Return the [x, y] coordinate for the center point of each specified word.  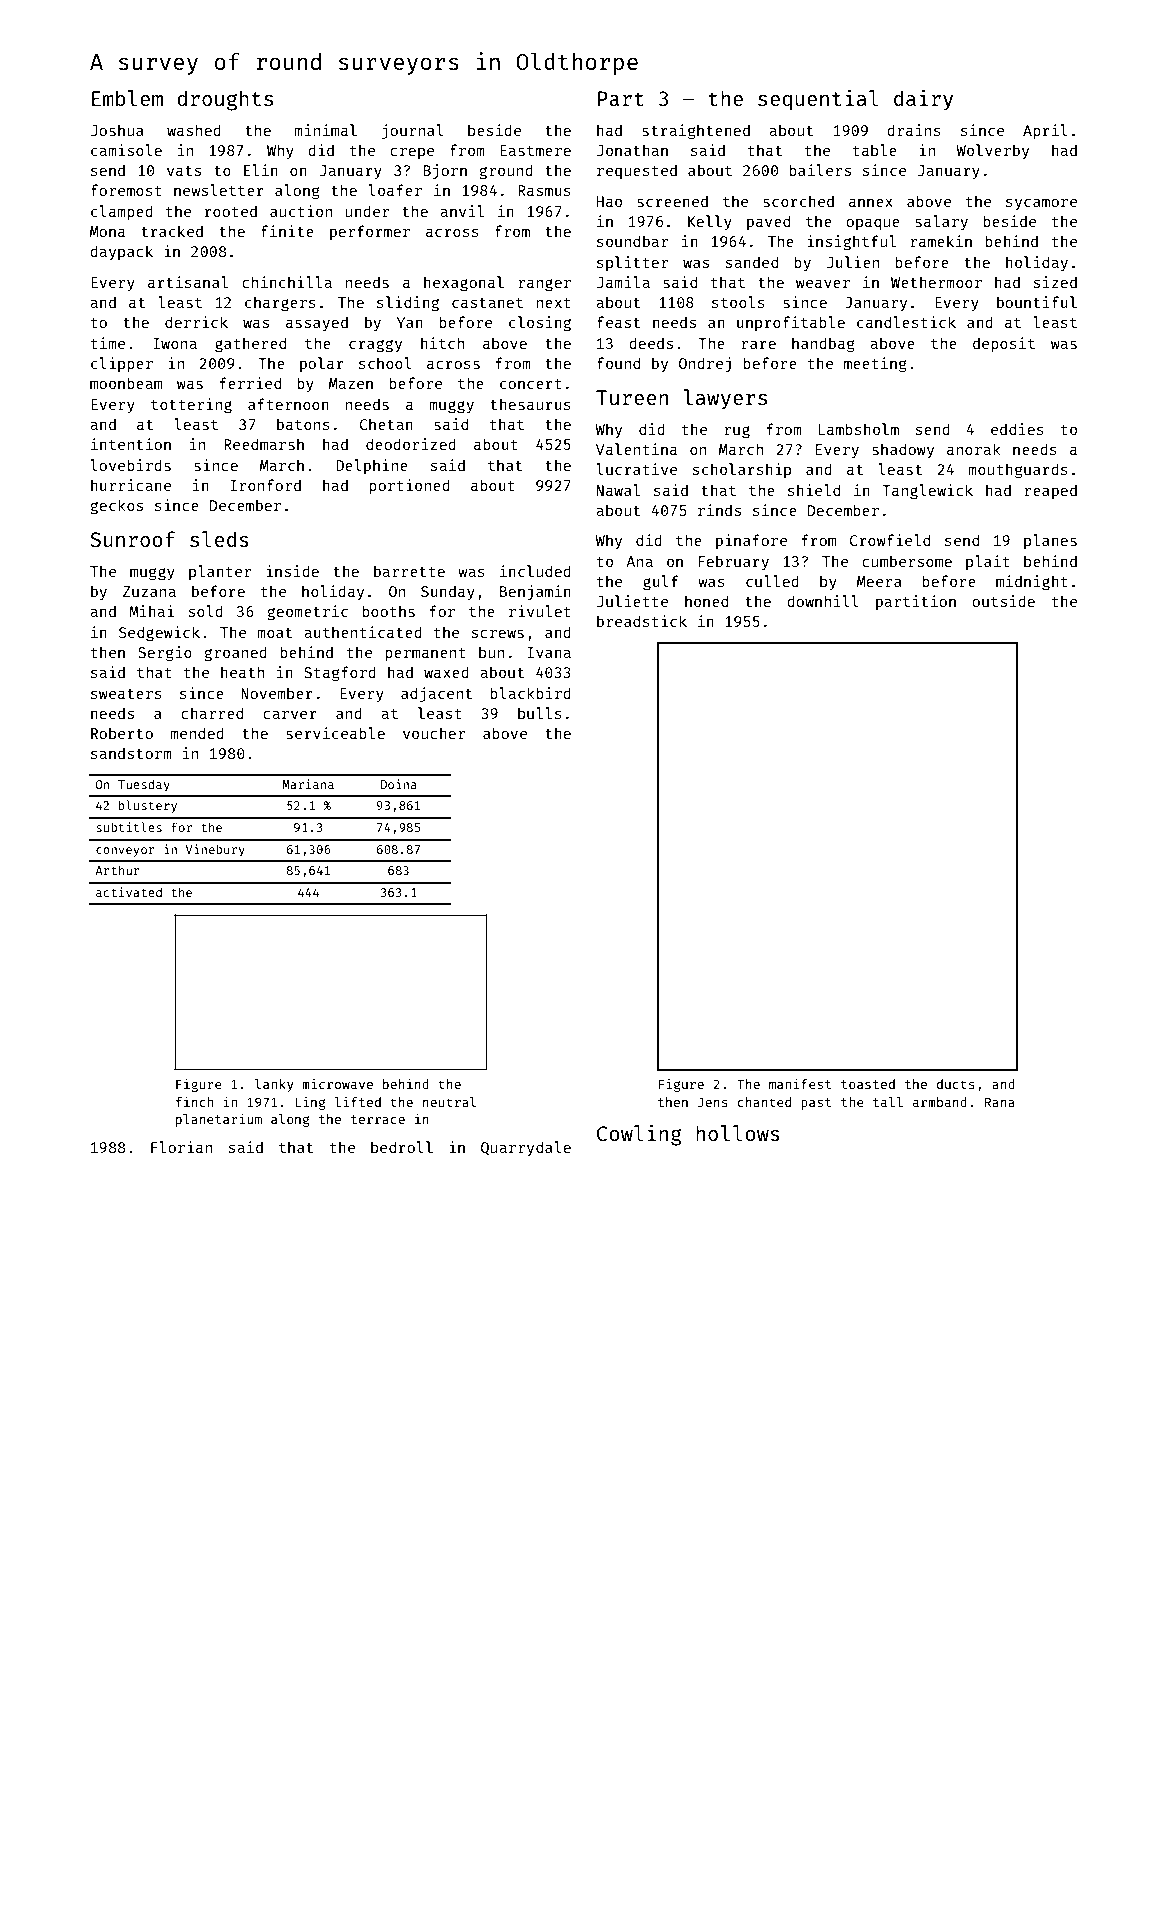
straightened [696, 132]
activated [129, 892]
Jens [713, 1102]
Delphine [372, 466]
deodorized [411, 444]
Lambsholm [859, 429]
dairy [923, 100]
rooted [231, 211]
